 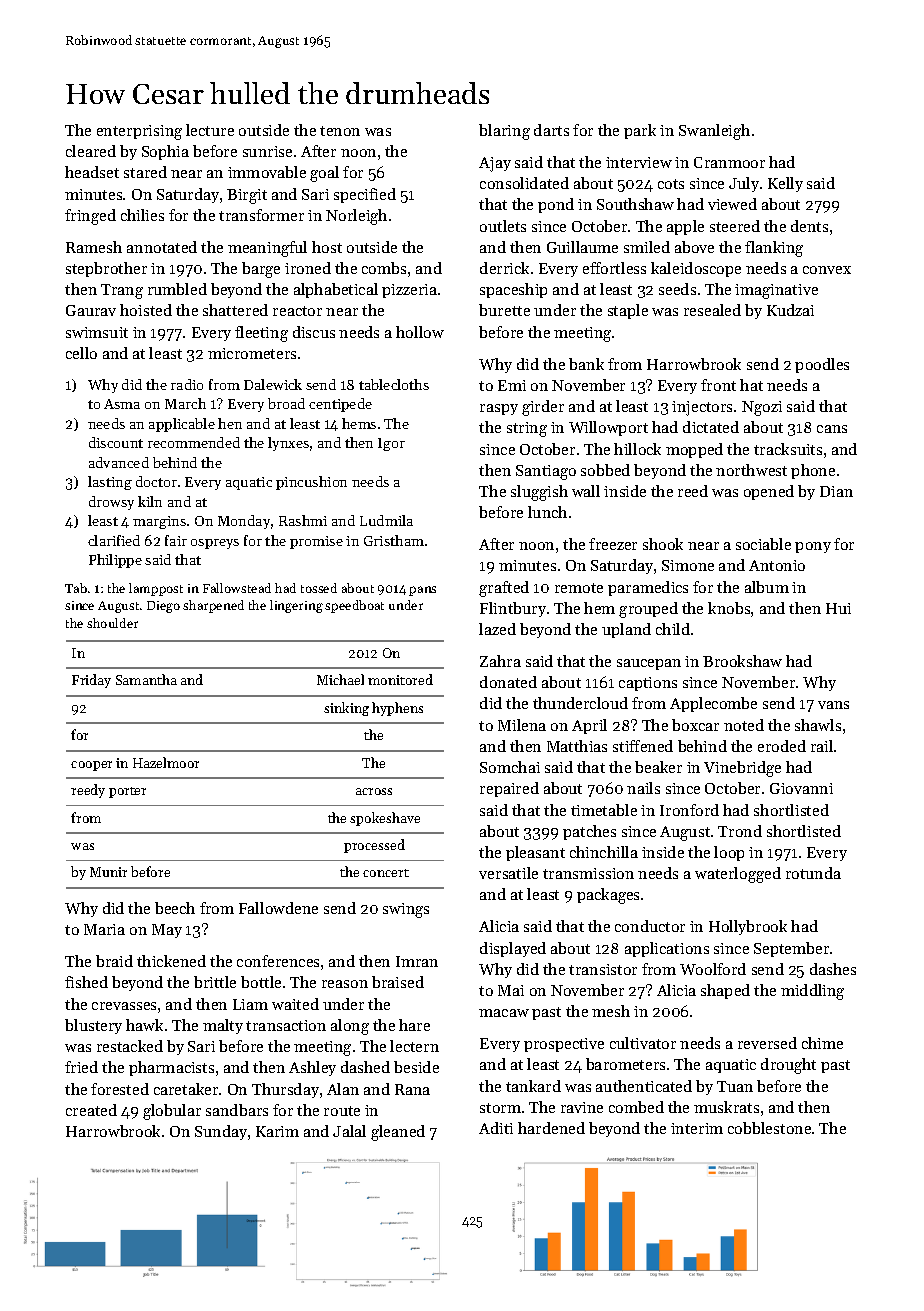 I want to click on Trond, so click(x=740, y=831).
